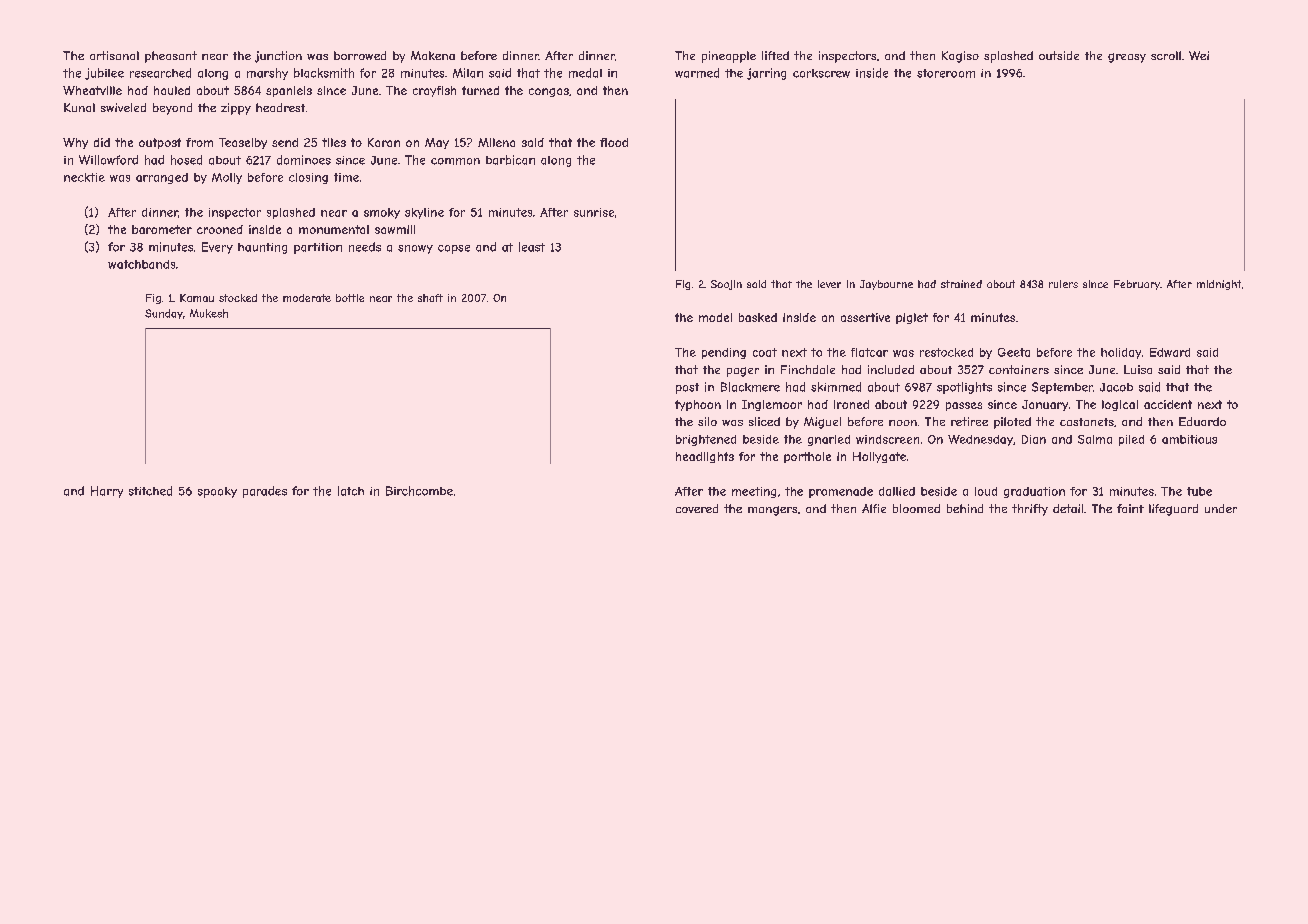 Image resolution: width=1308 pixels, height=924 pixels. I want to click on accident, so click(1168, 404).
